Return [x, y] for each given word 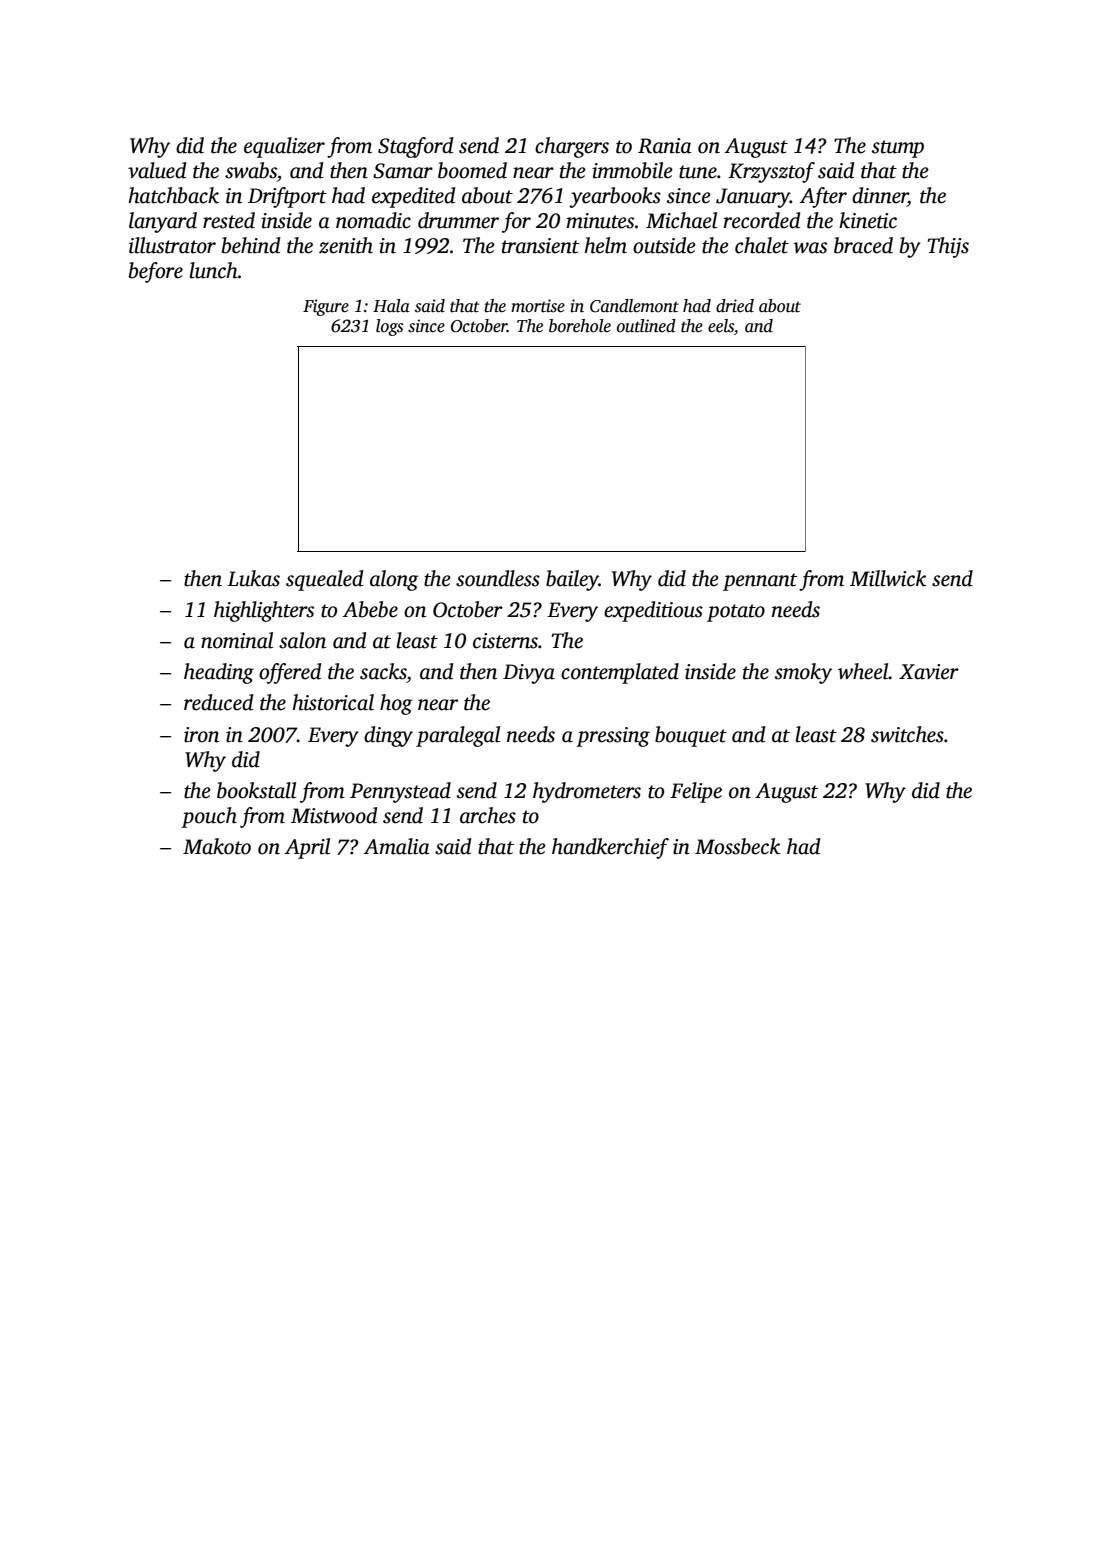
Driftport [287, 197]
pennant [760, 582]
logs [389, 327]
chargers [572, 147]
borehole [580, 326]
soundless [498, 578]
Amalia [397, 846]
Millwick [888, 578]
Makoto [217, 846]
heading [219, 673]
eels [721, 326]
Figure [326, 307]
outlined [646, 326]
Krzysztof [771, 172]
